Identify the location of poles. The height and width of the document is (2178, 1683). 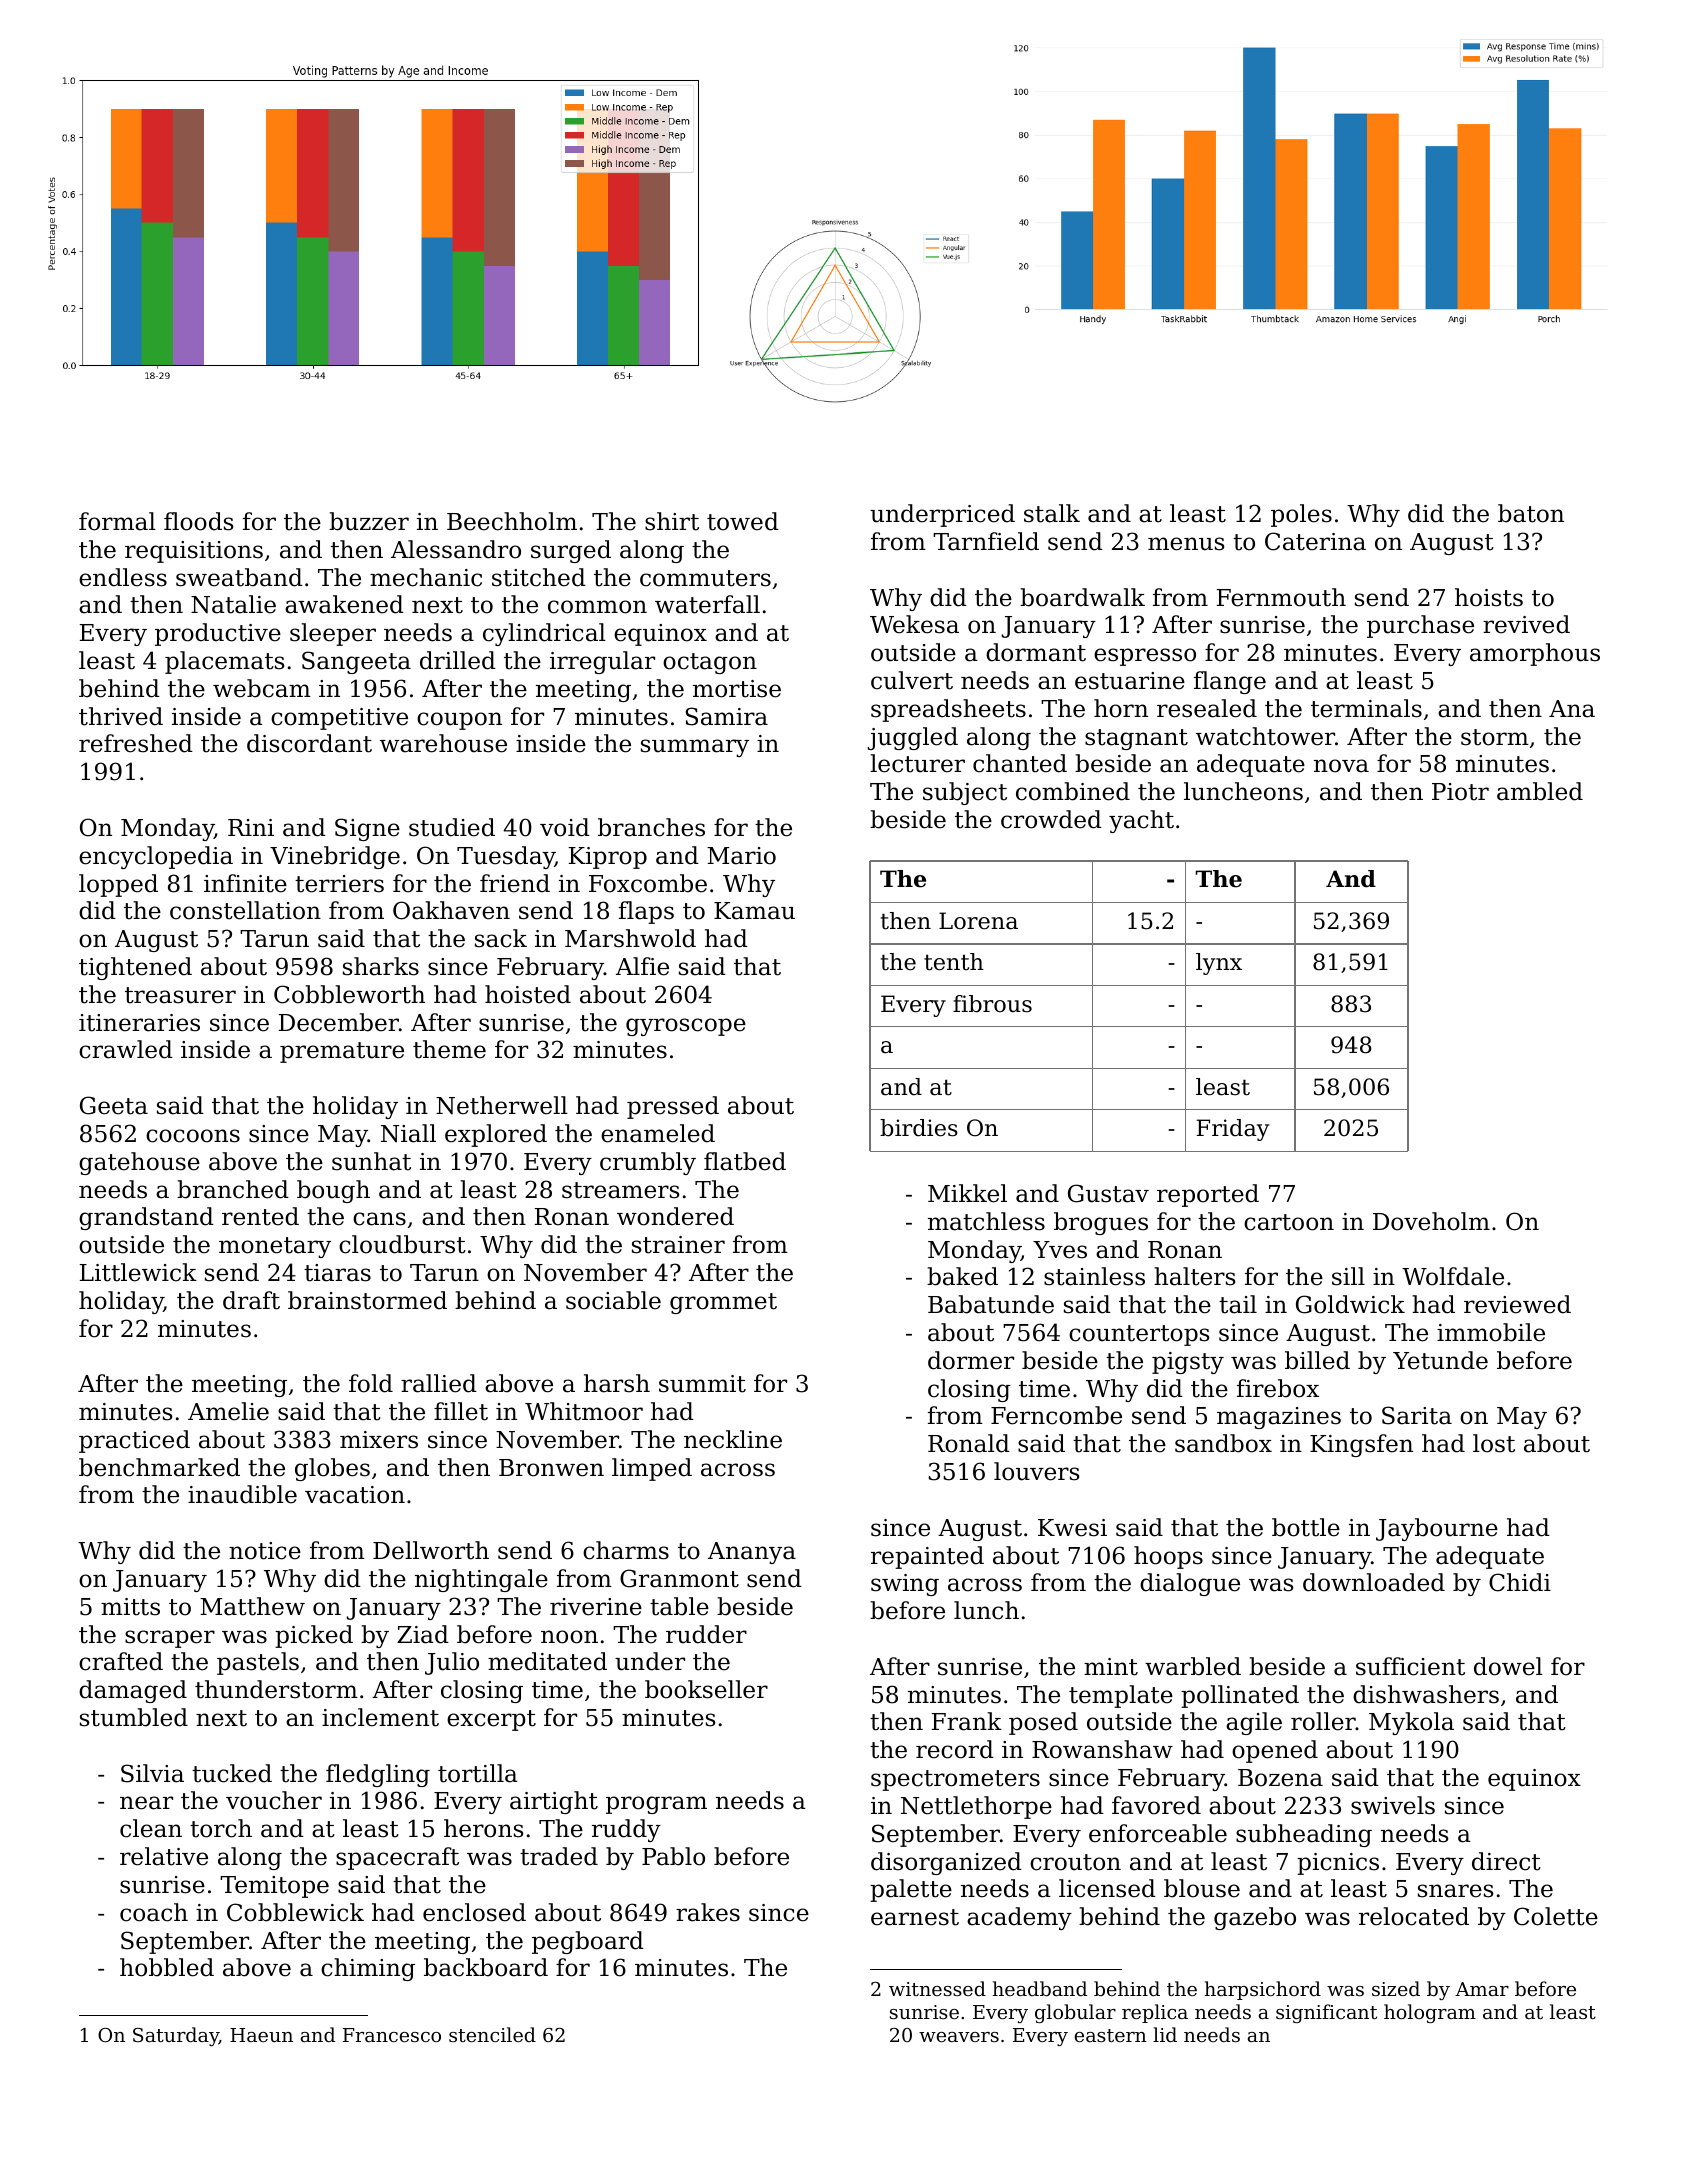
(1301, 515).
